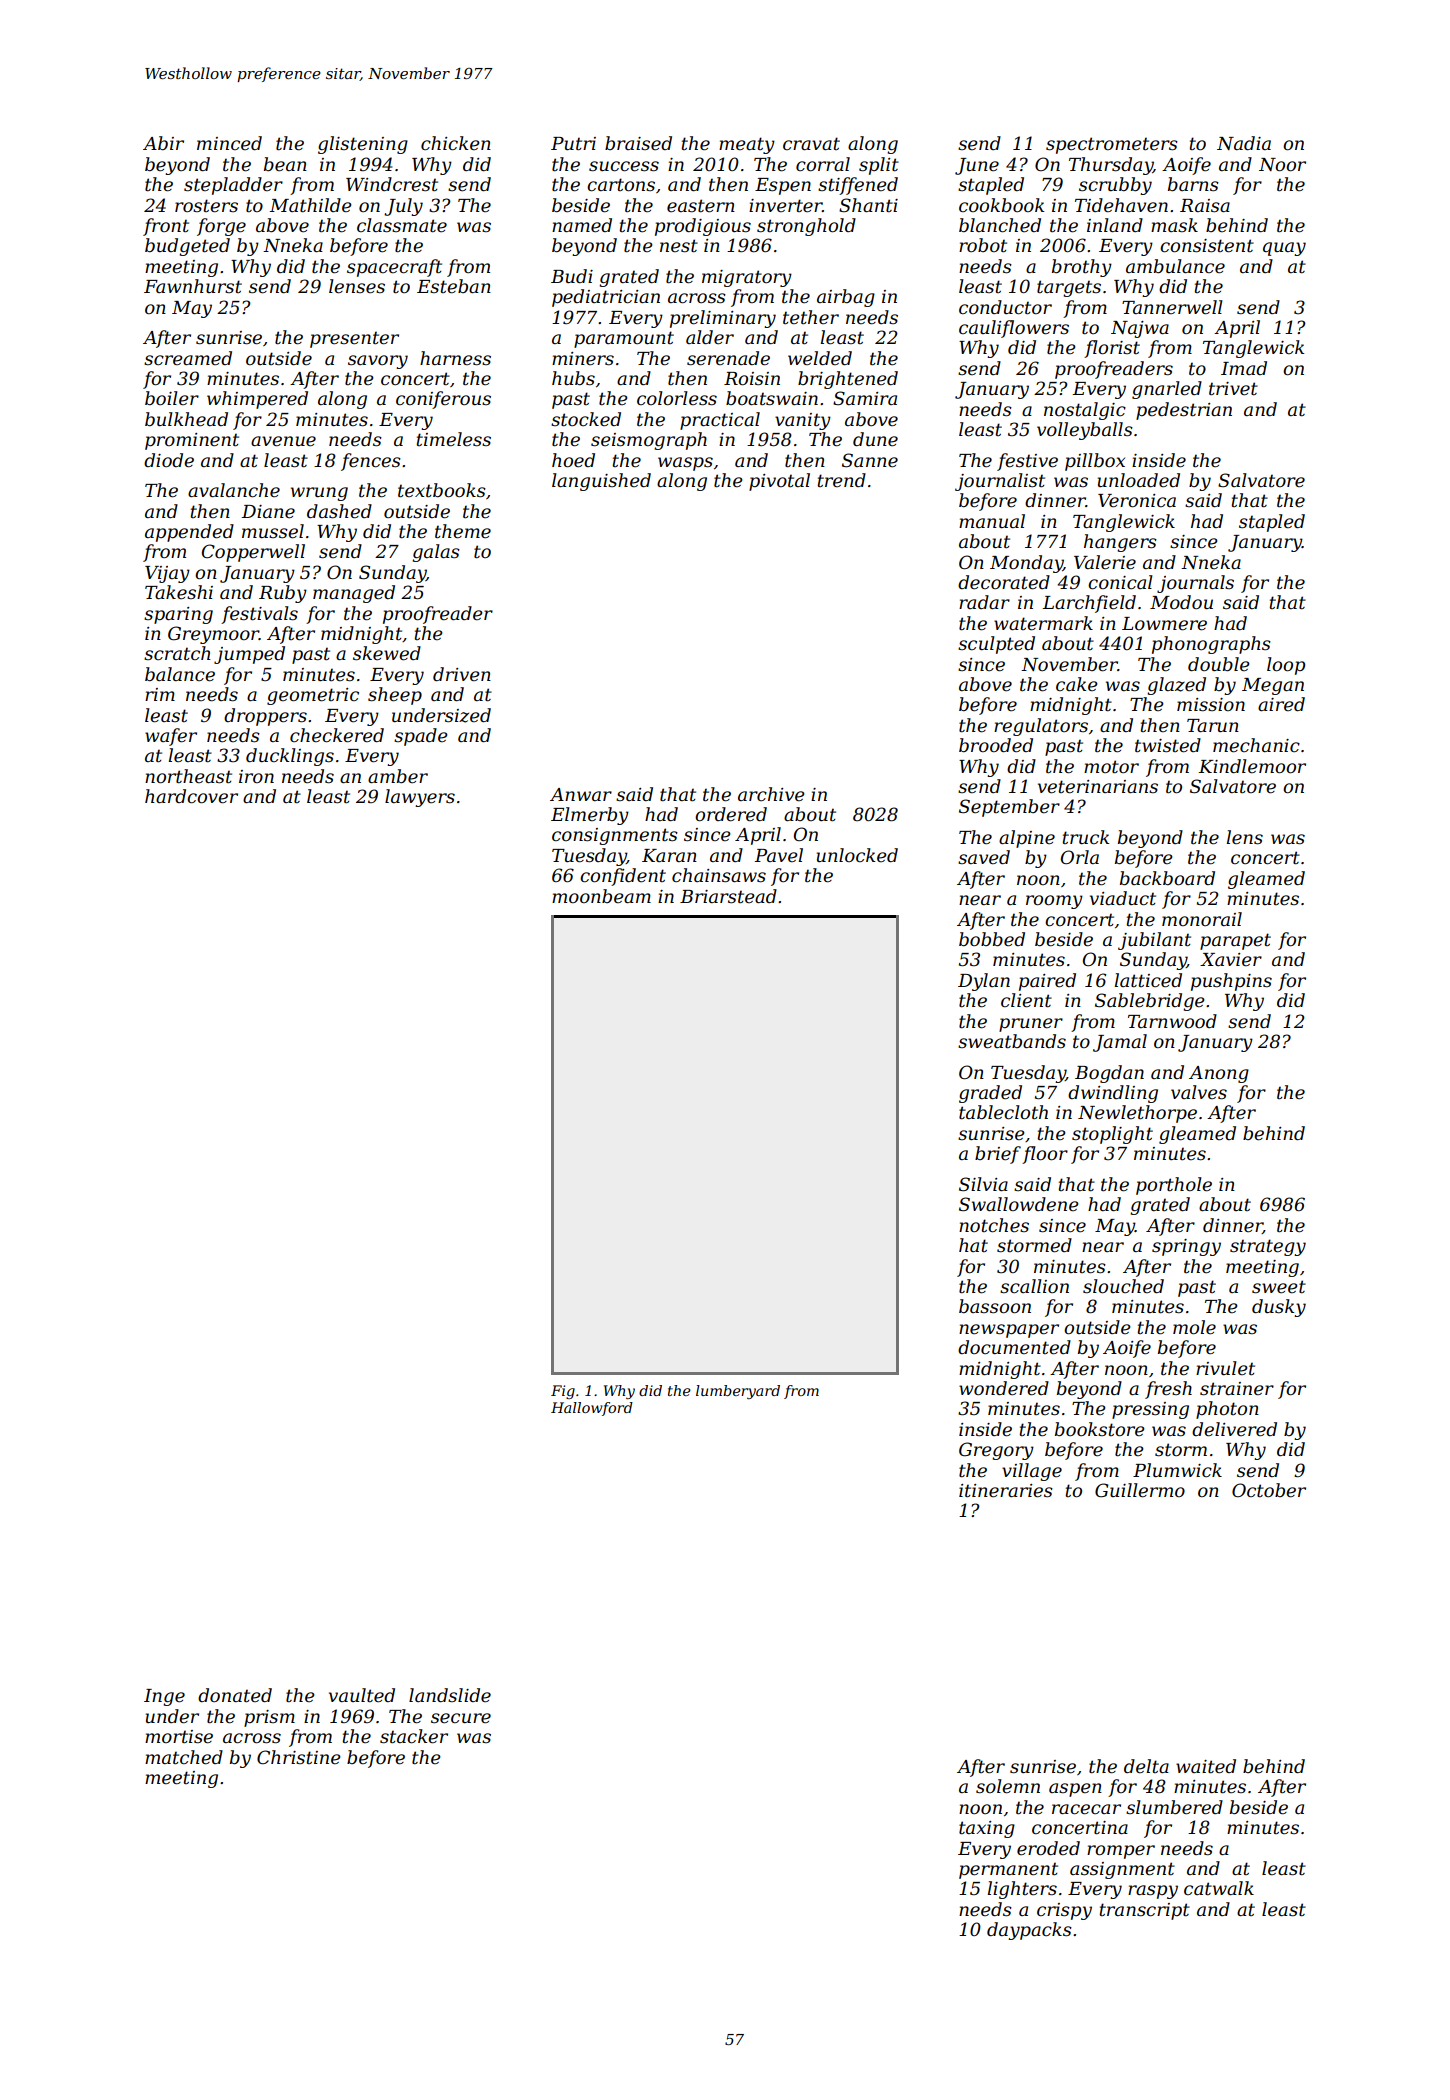 This page has height=2100, width=1450. I want to click on fences, so click(371, 462).
